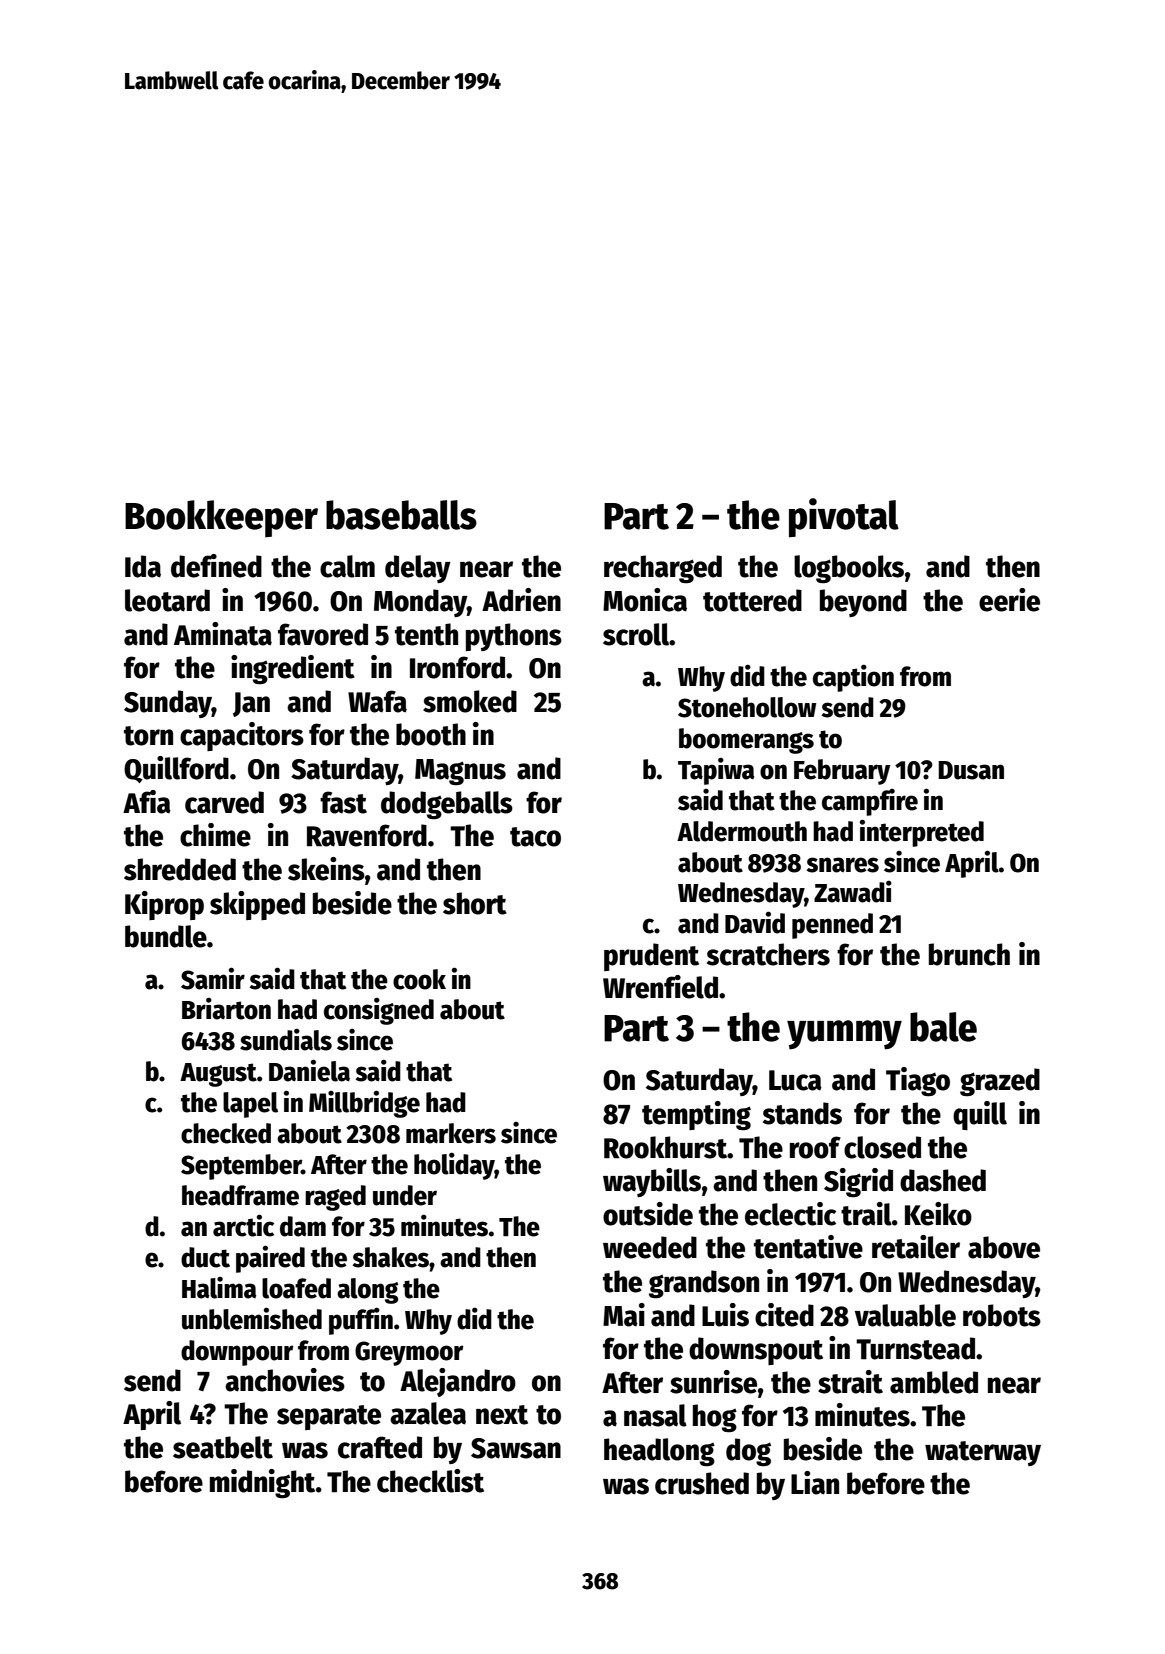 The image size is (1165, 1654). Describe the element at coordinates (1000, 1082) in the image. I see `grazed` at that location.
